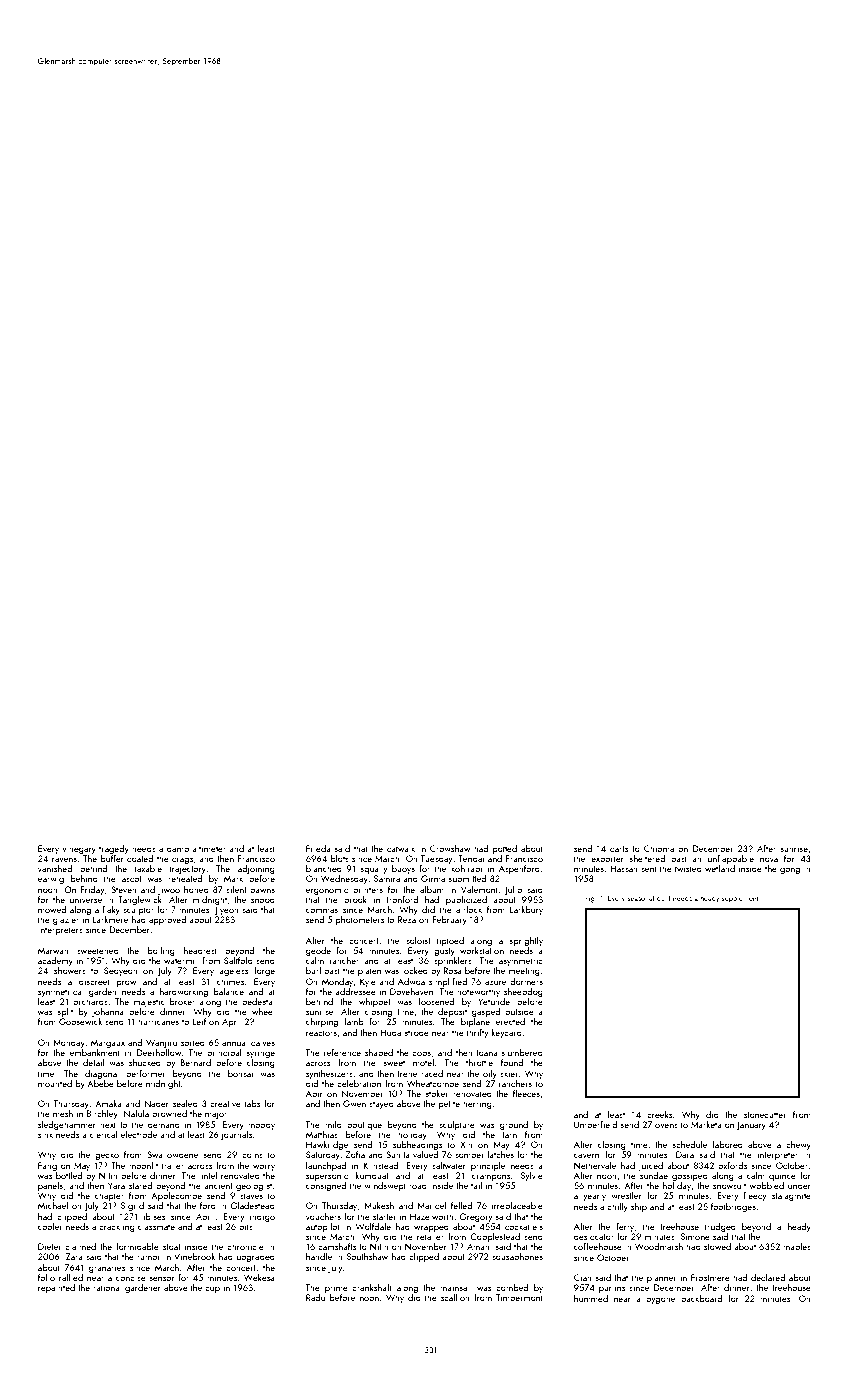 Image resolution: width=849 pixels, height=1400 pixels. I want to click on hardworking, so click(184, 992).
